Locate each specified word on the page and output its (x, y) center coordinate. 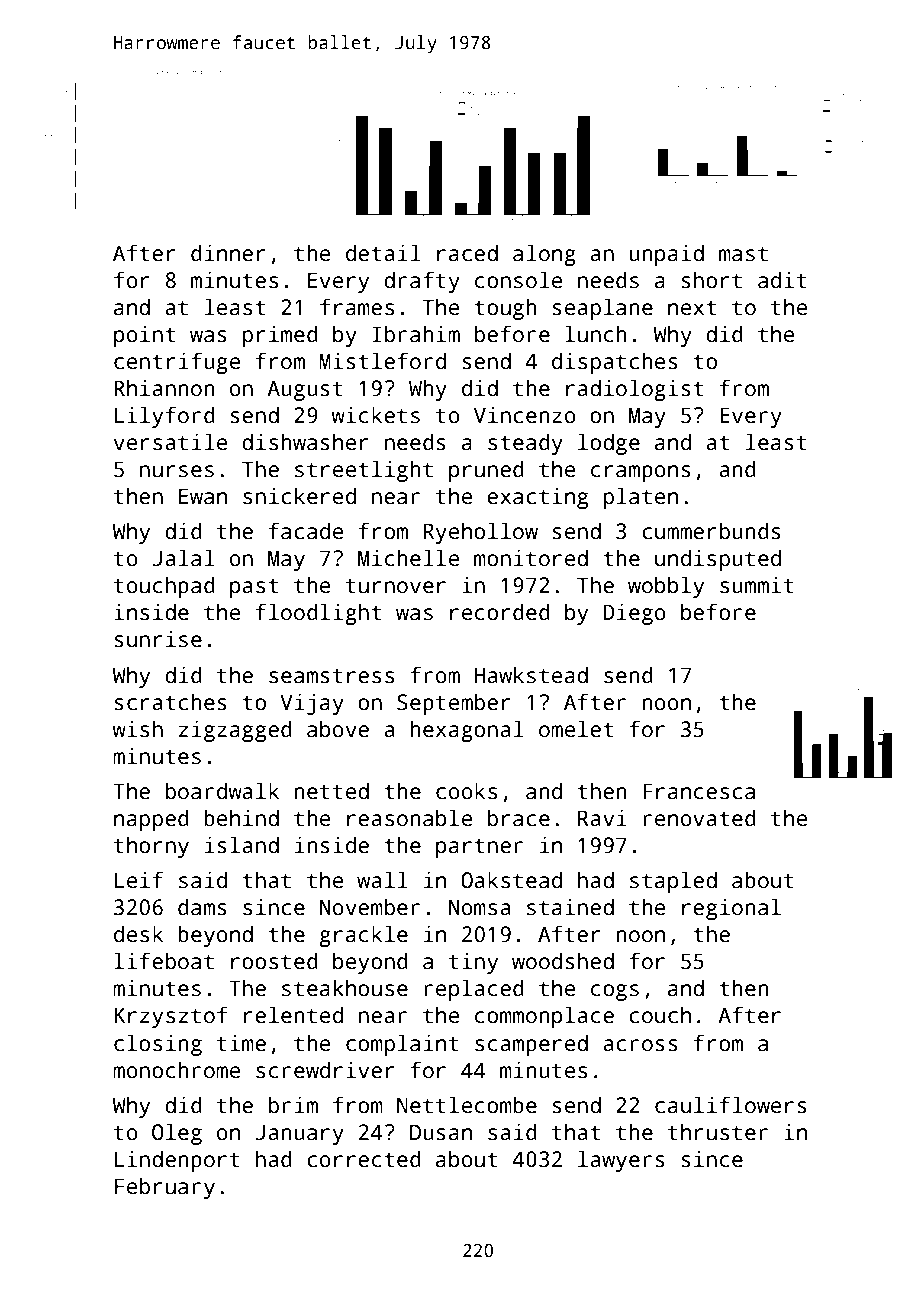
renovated (699, 818)
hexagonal (467, 731)
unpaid (666, 255)
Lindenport (177, 1161)
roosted (274, 961)
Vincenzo (525, 415)
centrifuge (177, 363)
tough (505, 309)
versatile (170, 442)
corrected (364, 1159)
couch (660, 1015)
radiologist (634, 390)
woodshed (563, 961)
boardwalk (222, 791)
